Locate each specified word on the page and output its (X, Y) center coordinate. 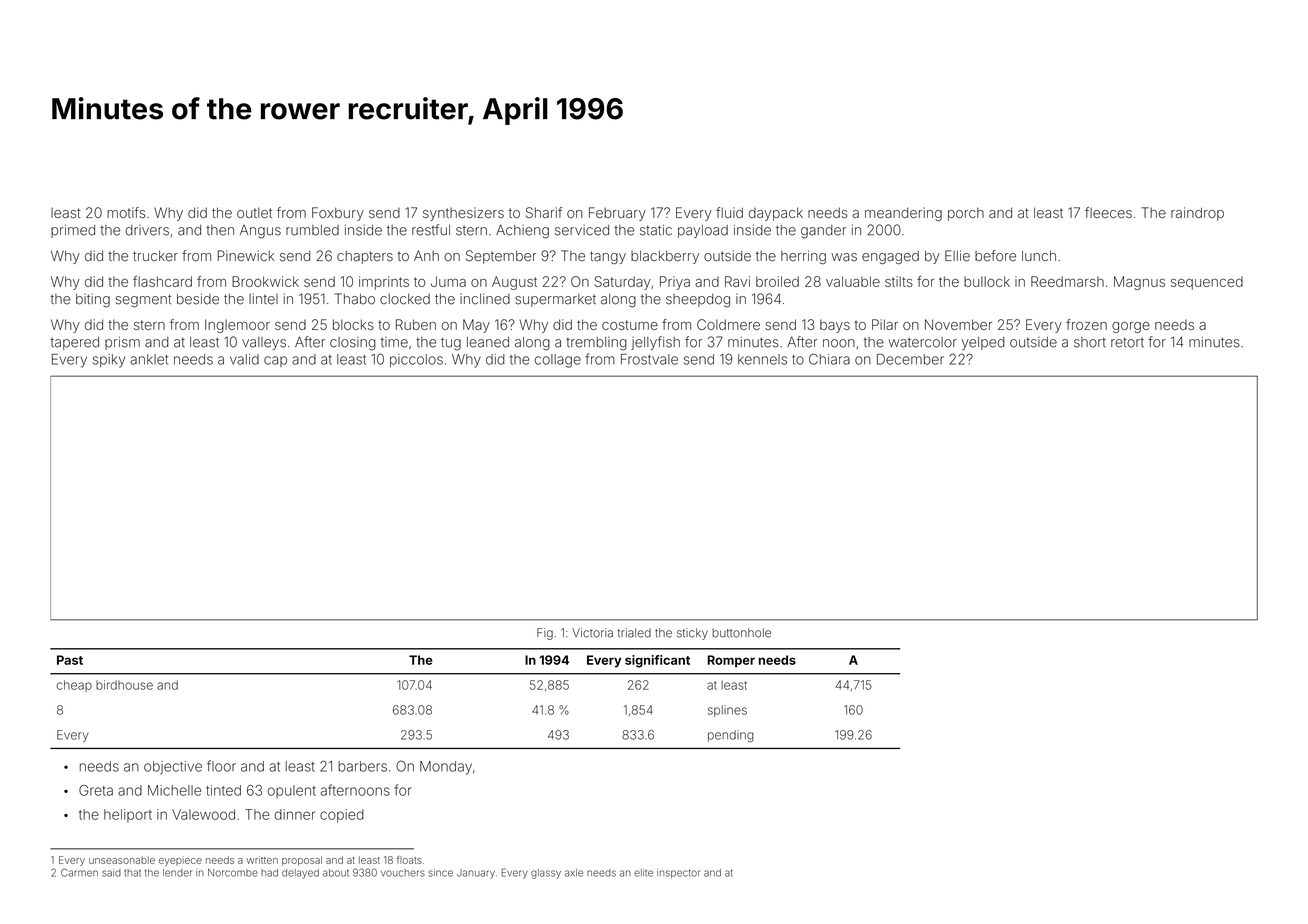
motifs (126, 212)
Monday (446, 768)
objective (173, 768)
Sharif (544, 212)
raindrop (1197, 214)
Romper (731, 661)
